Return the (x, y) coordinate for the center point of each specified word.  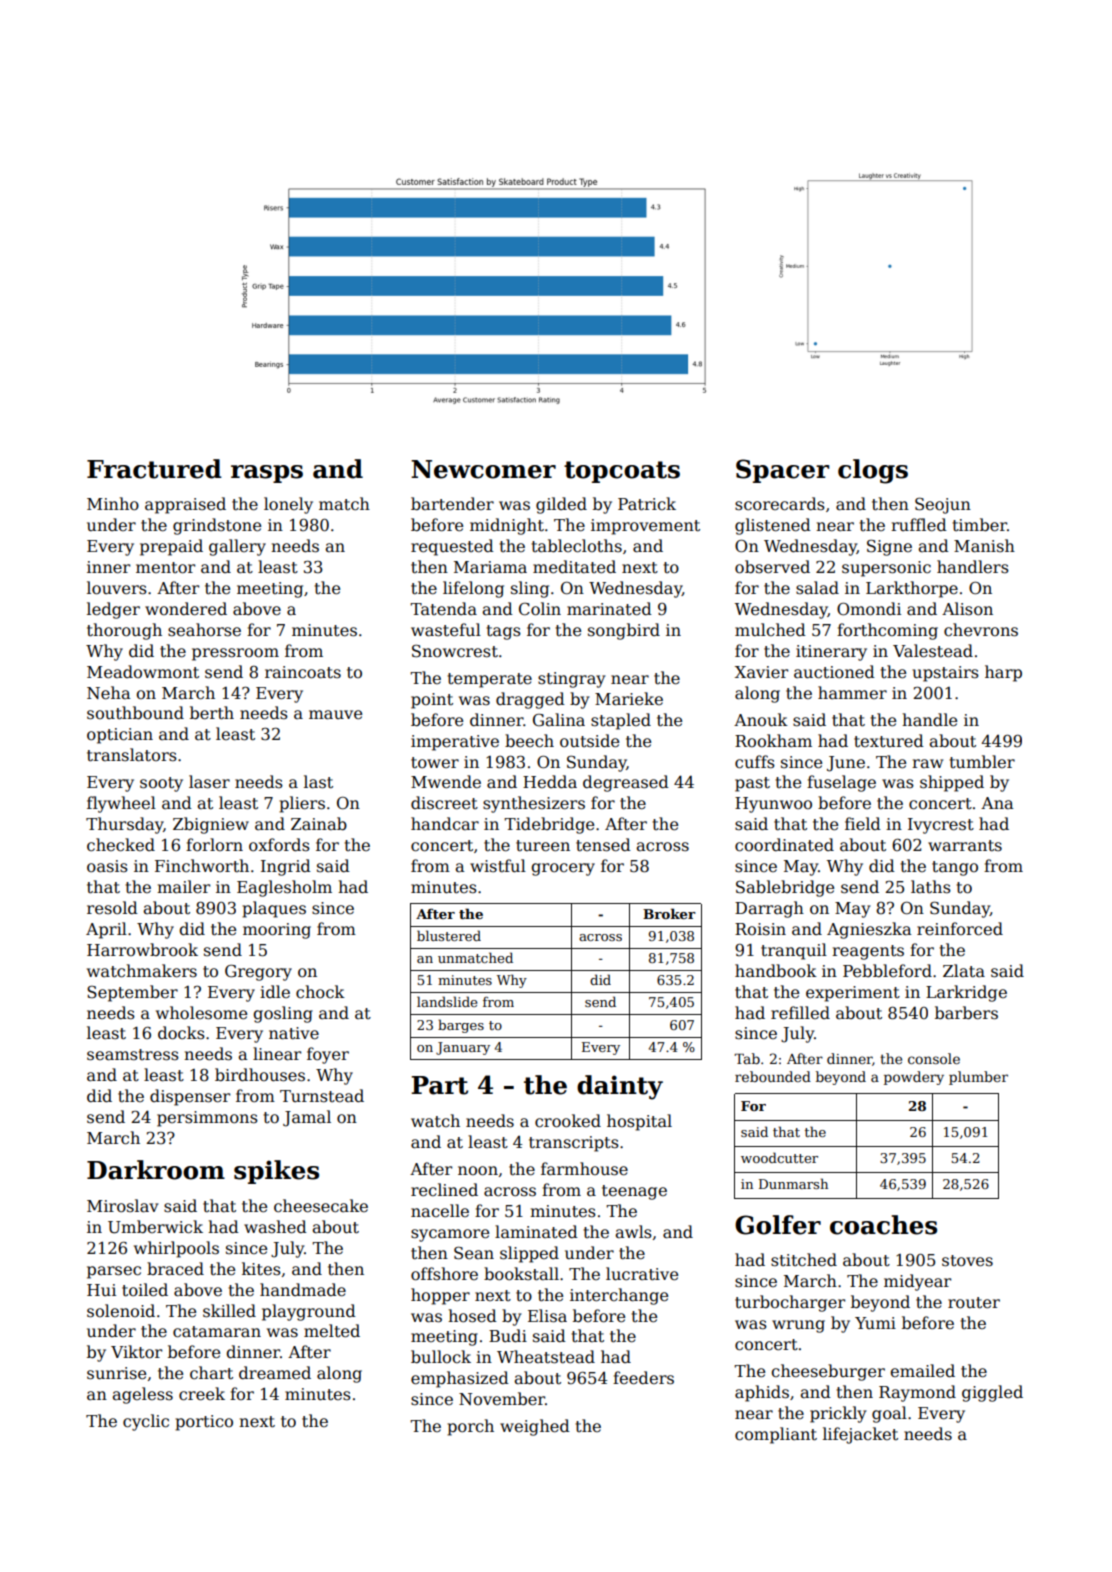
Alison (967, 608)
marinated (609, 609)
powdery (914, 1078)
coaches (883, 1225)
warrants (965, 845)
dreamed (275, 1373)
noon (478, 1170)
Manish (984, 546)
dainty (620, 1087)
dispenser (190, 1097)
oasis (107, 866)
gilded (561, 505)
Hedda (550, 782)
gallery (237, 547)
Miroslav (122, 1206)
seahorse (204, 630)
